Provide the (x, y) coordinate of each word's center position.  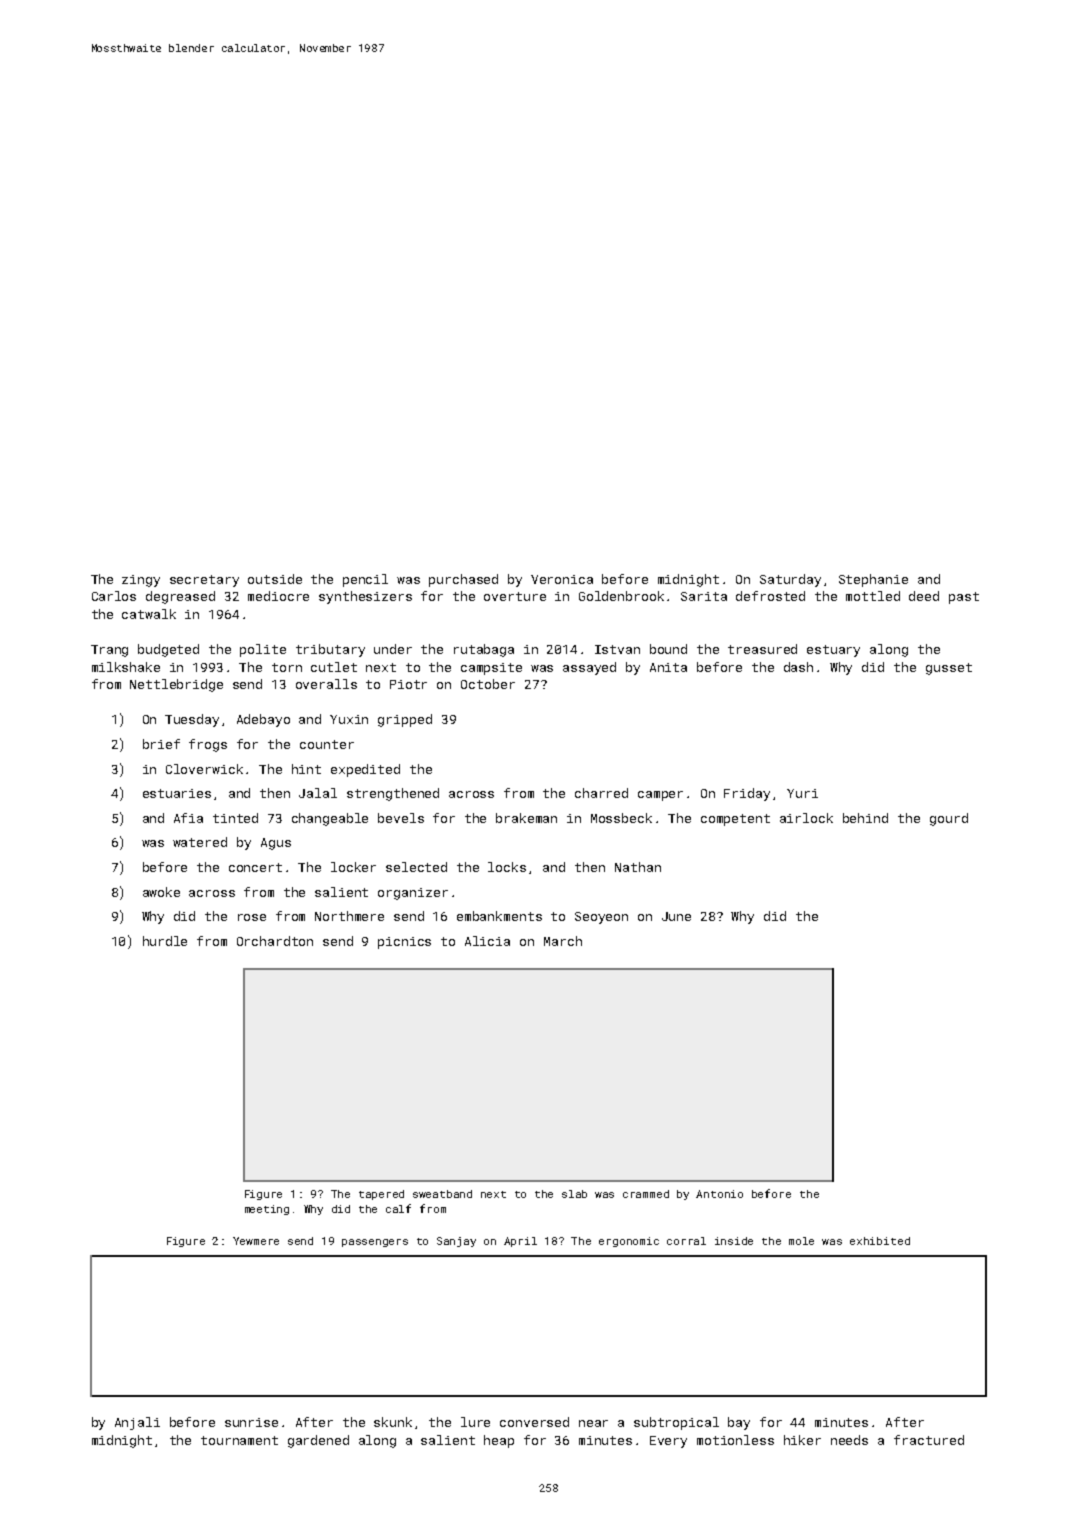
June (676, 916)
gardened (318, 1441)
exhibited (880, 1241)
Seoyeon (601, 918)
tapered (381, 1195)
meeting (267, 1210)
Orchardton (275, 941)
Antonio (719, 1194)
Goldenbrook (621, 596)
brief (161, 744)
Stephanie (873, 580)
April (520, 1242)
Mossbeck (621, 818)
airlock (806, 818)
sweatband (442, 1194)
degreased (180, 597)
